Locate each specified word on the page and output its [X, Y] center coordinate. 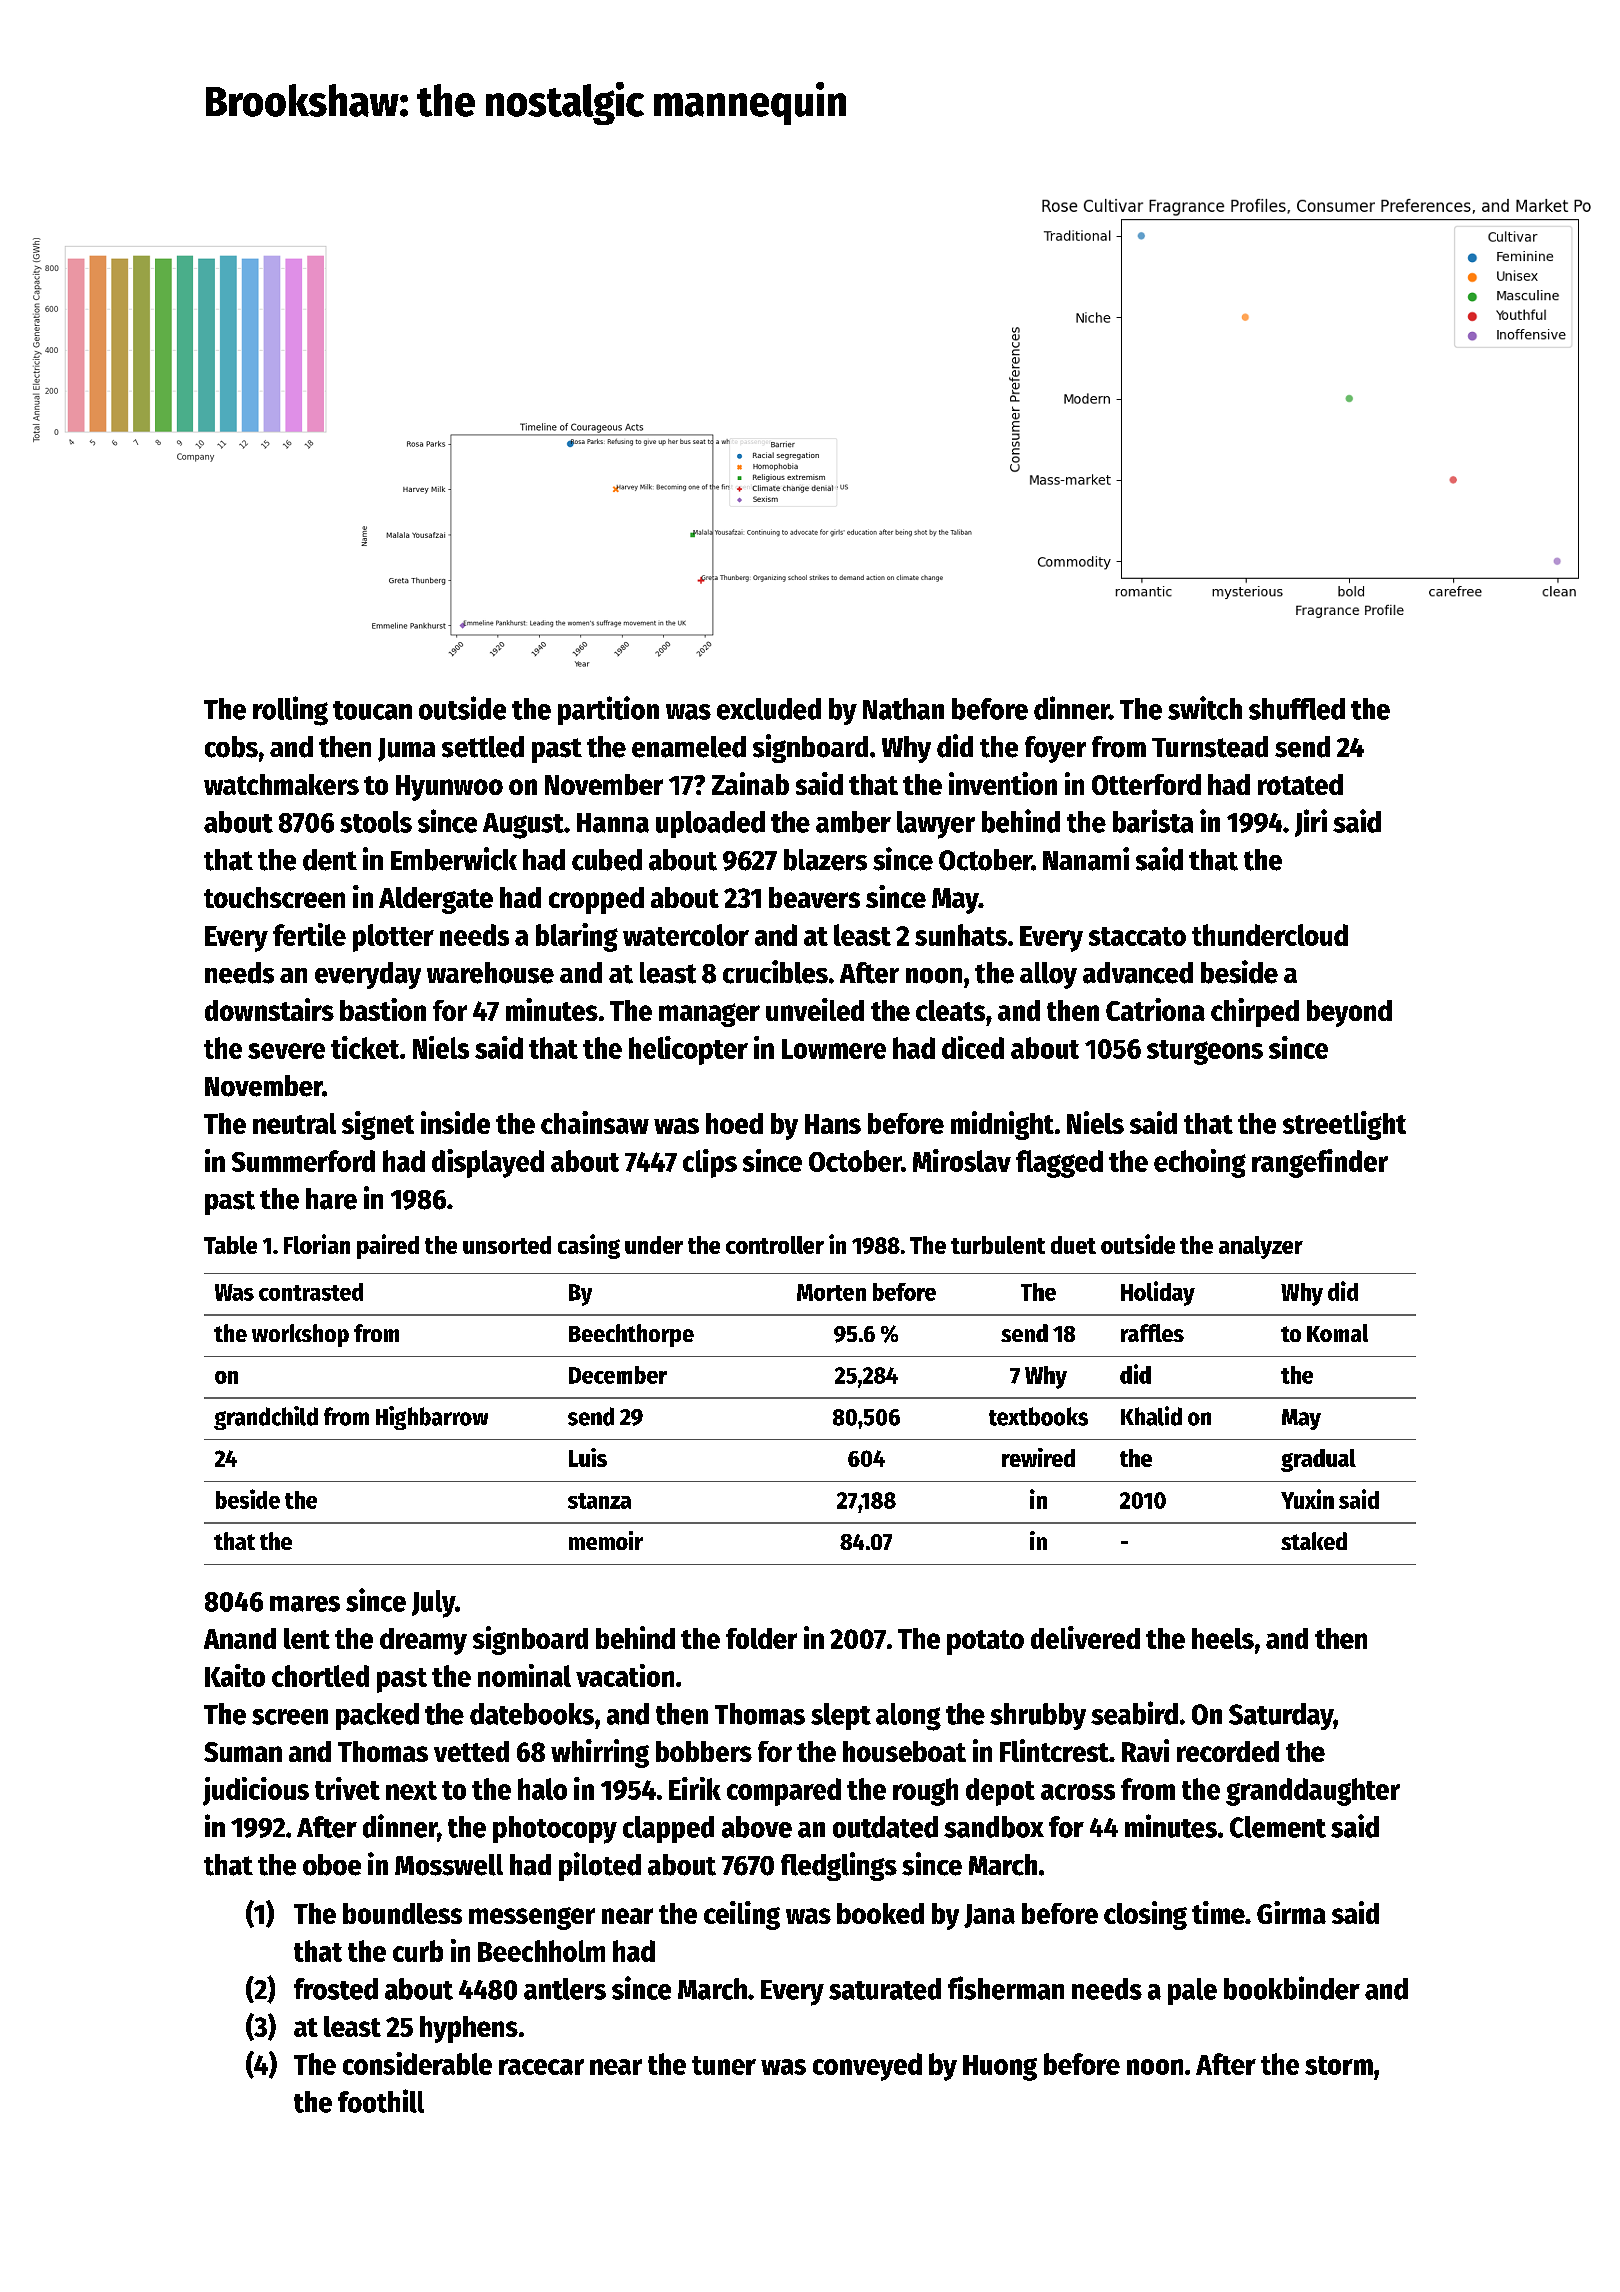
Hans [833, 1124]
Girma [1291, 1912]
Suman [243, 1752]
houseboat [904, 1751]
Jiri [1311, 823]
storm [1339, 2065]
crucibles [775, 972]
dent [330, 860]
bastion [383, 1009]
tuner [724, 2065]
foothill [381, 2101]
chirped [1255, 1012]
